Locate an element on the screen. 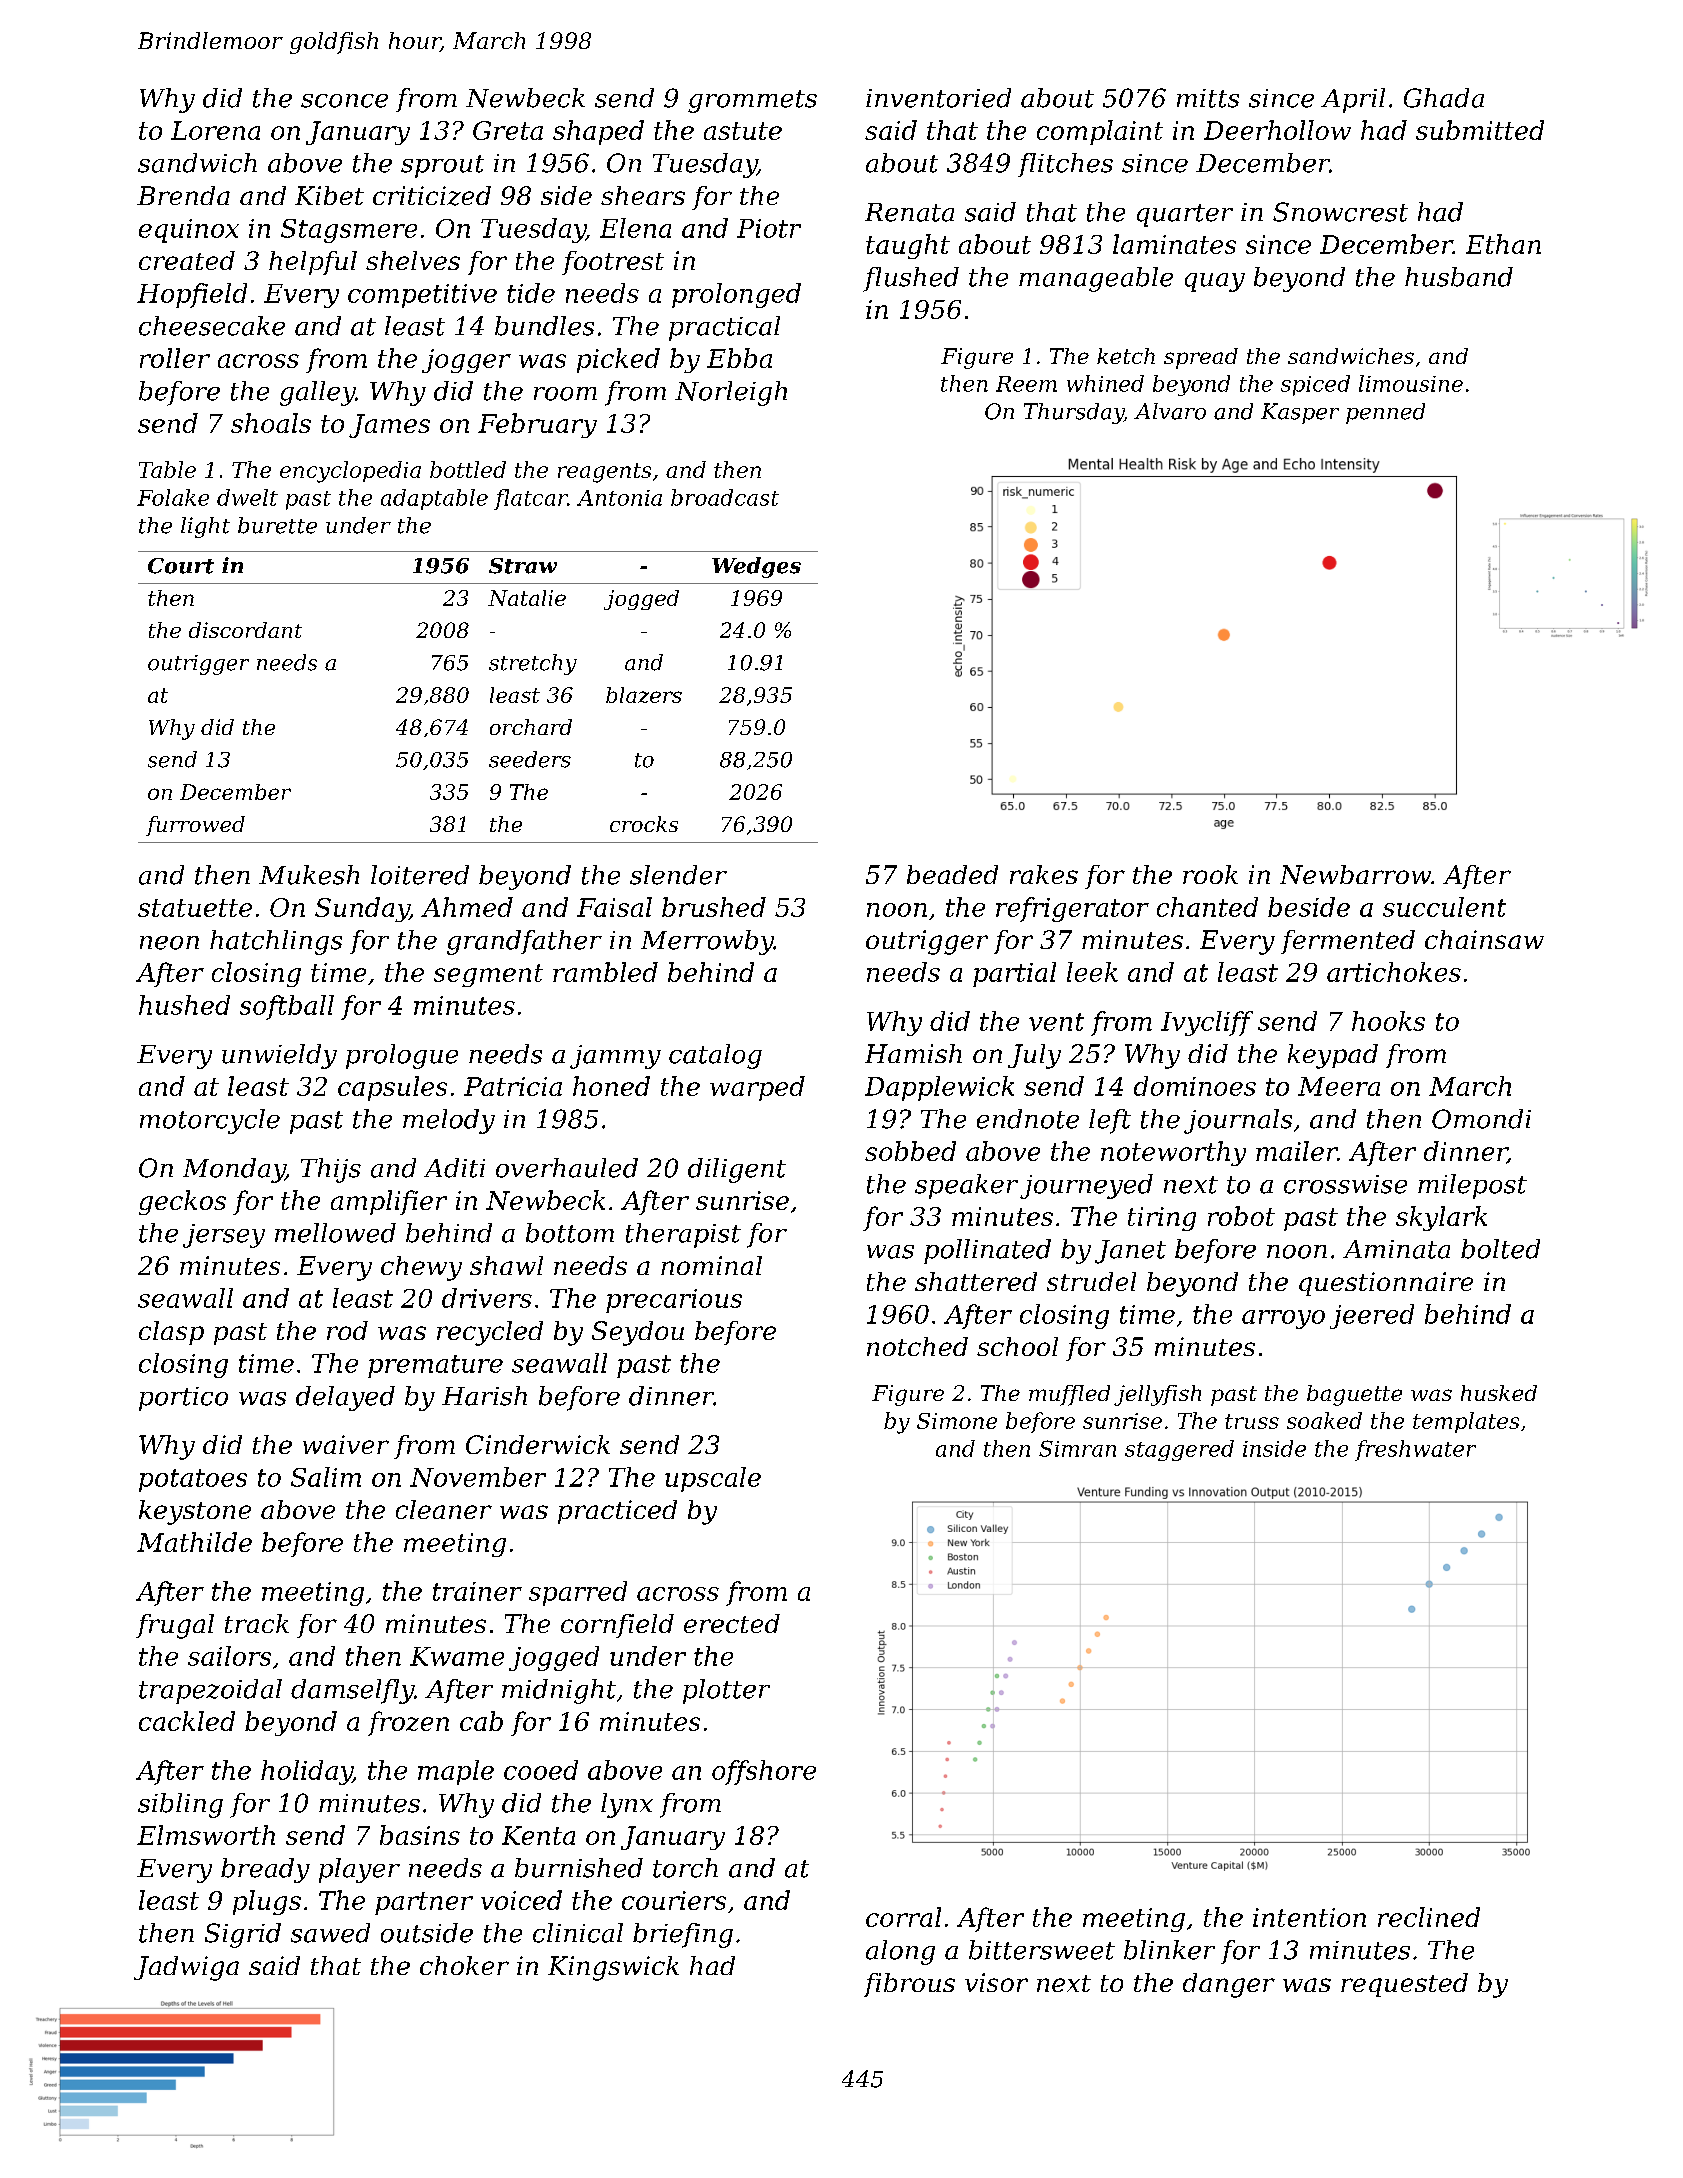 The height and width of the screenshot is (2178, 1683). Aditi is located at coordinates (454, 1168).
